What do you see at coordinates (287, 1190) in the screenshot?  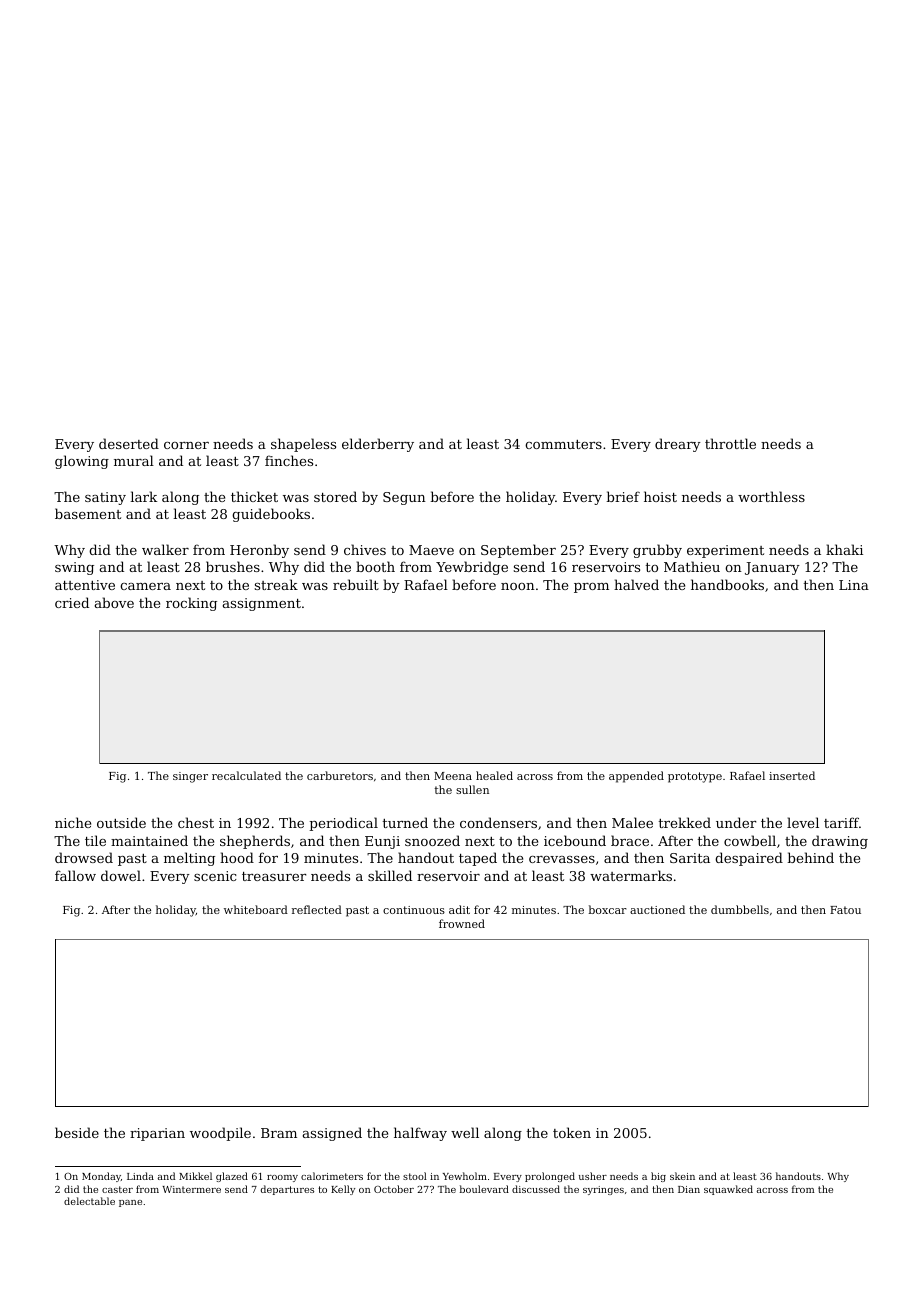 I see `departures` at bounding box center [287, 1190].
